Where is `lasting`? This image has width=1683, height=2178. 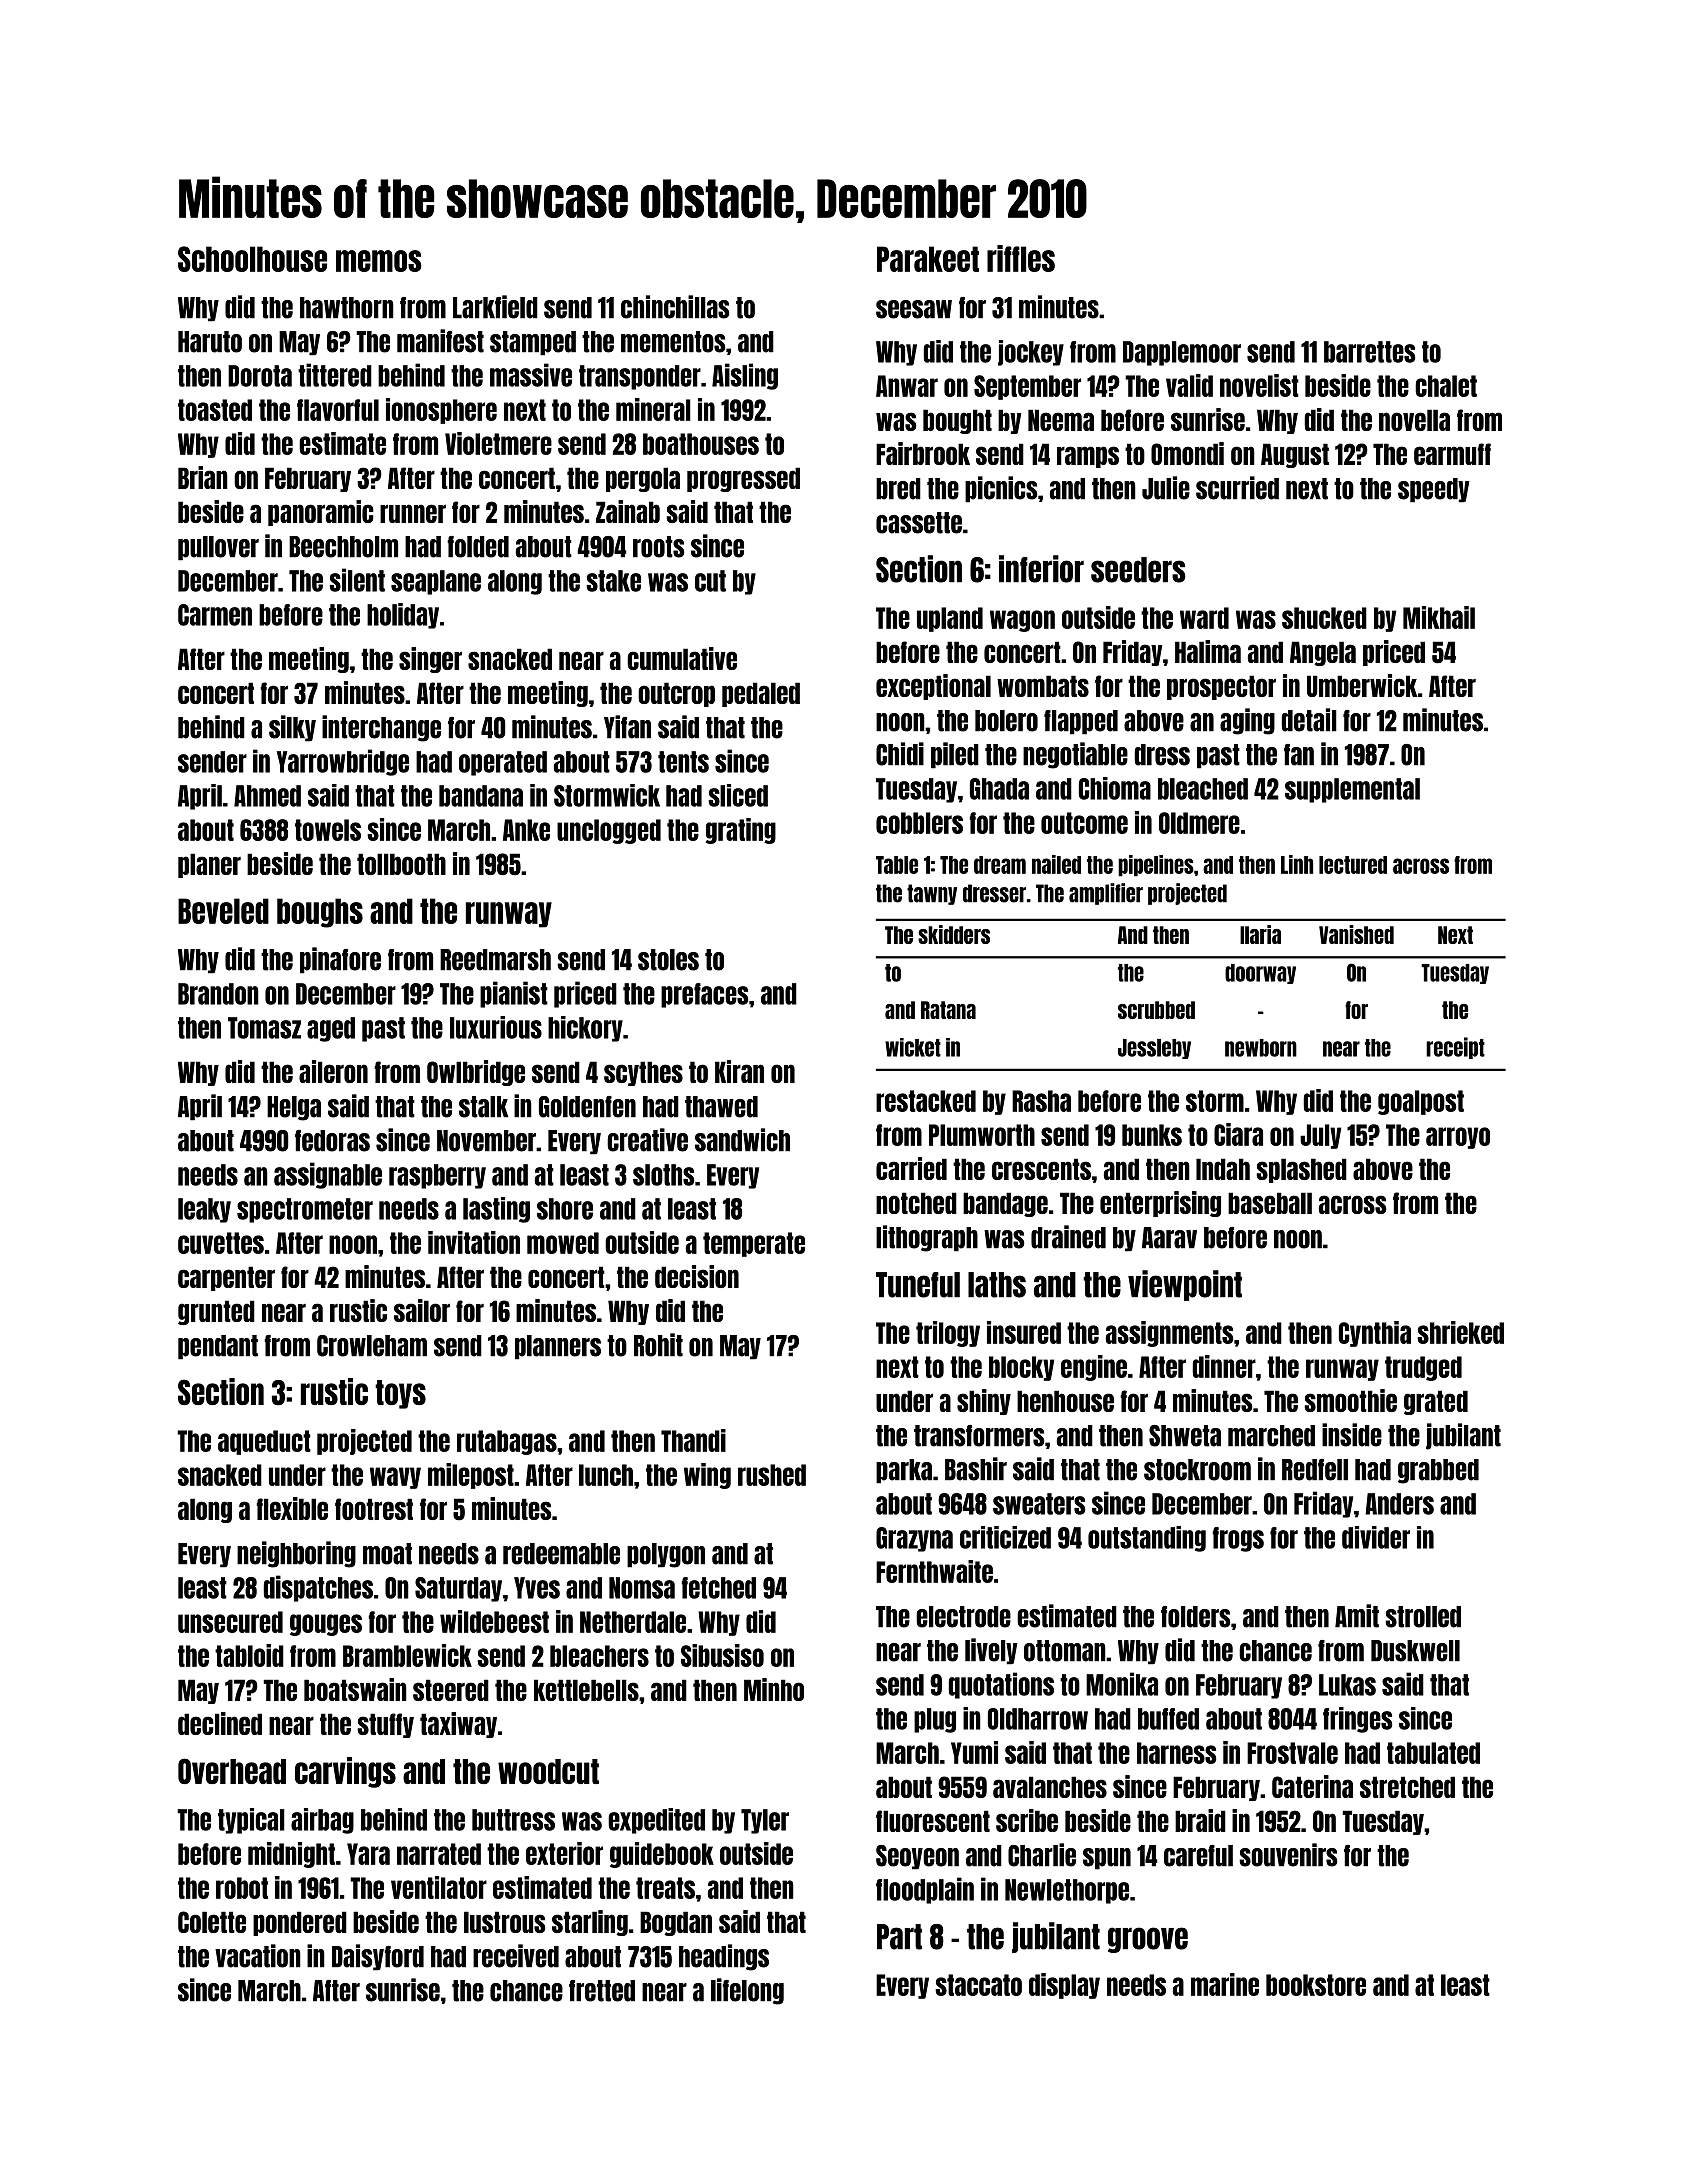 lasting is located at coordinates (496, 1210).
